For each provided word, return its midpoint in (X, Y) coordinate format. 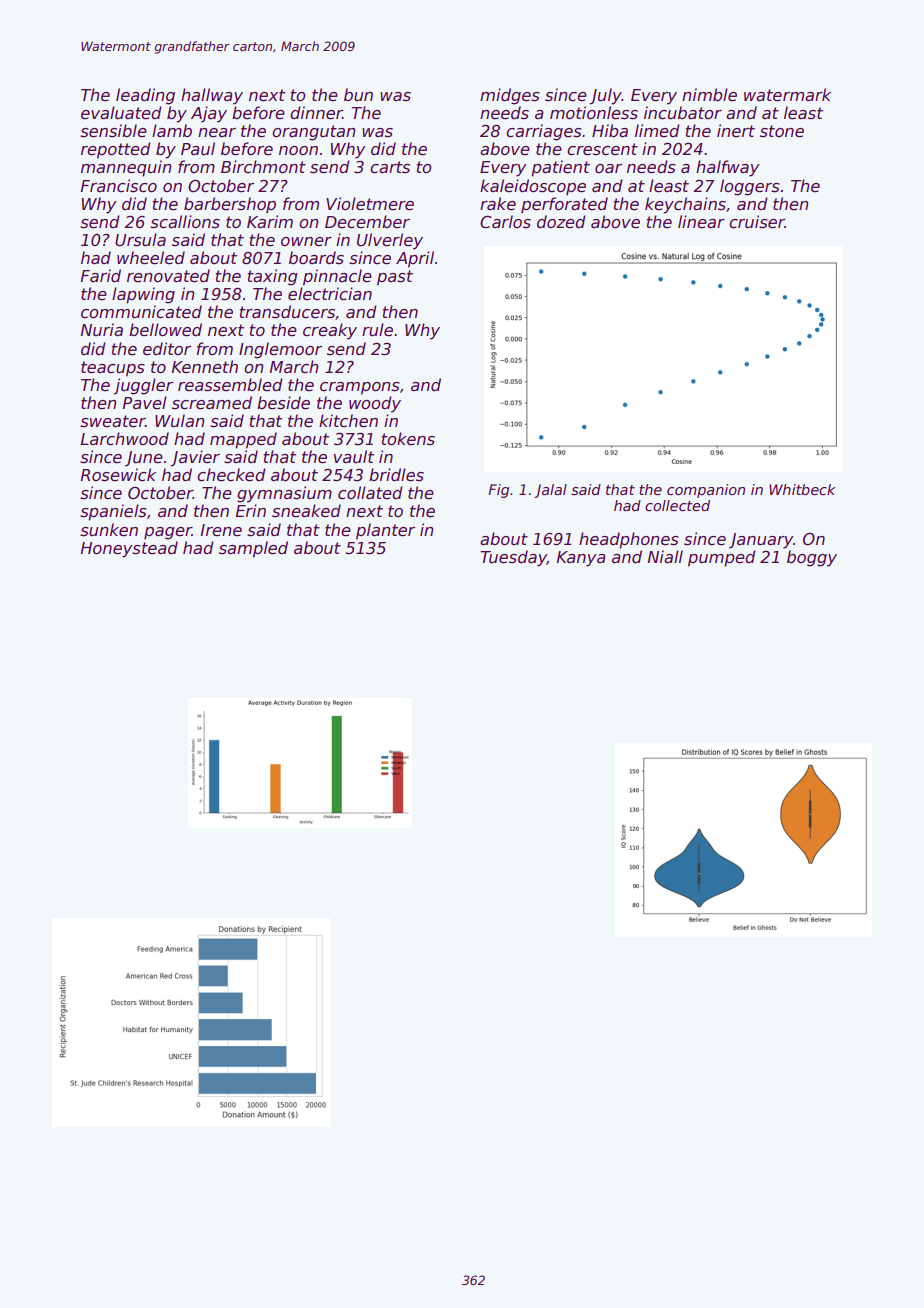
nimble (709, 95)
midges (510, 96)
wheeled (151, 258)
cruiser (757, 222)
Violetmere (370, 204)
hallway (212, 96)
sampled (253, 549)
